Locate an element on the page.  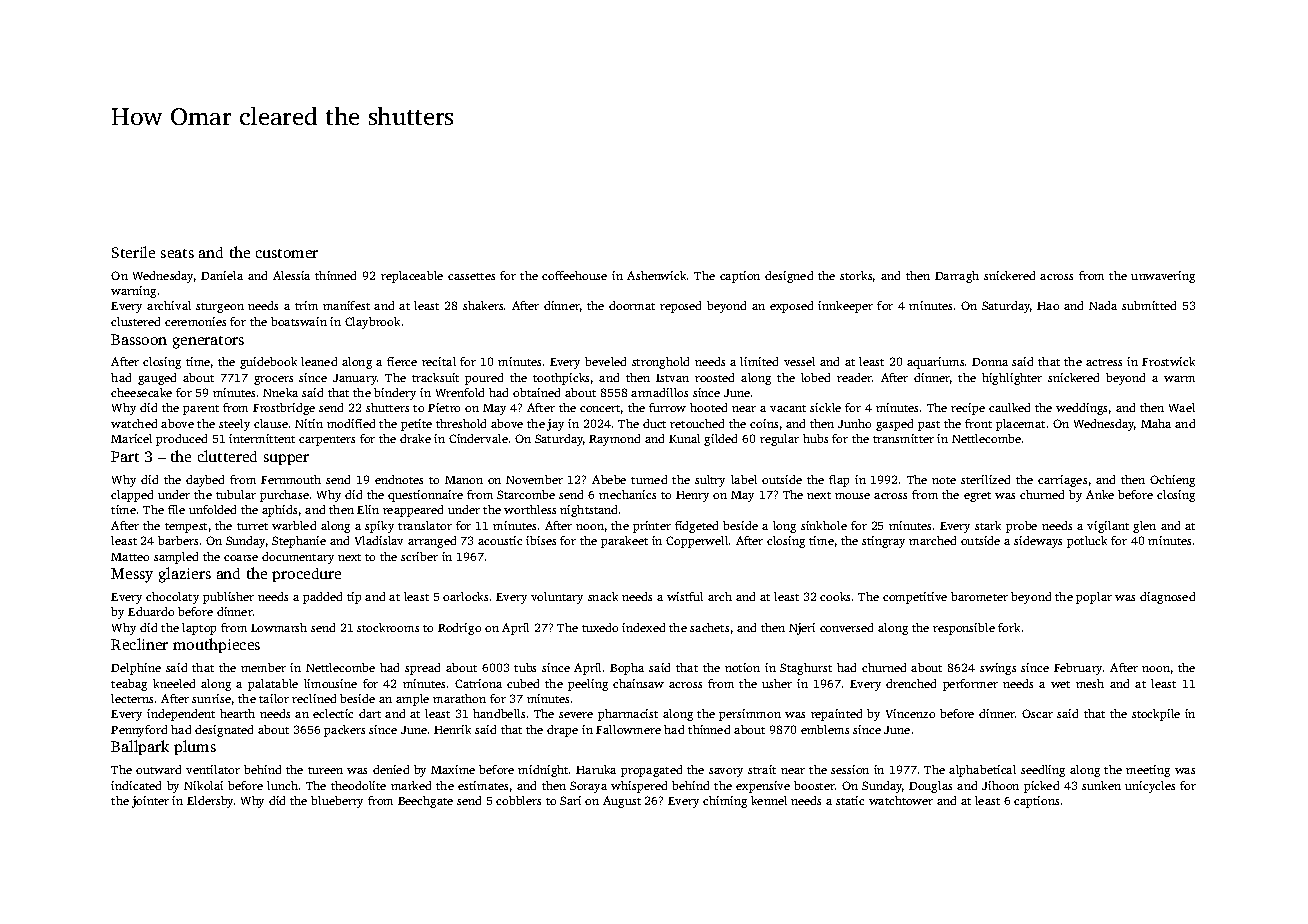
Ochieng is located at coordinates (1172, 481).
